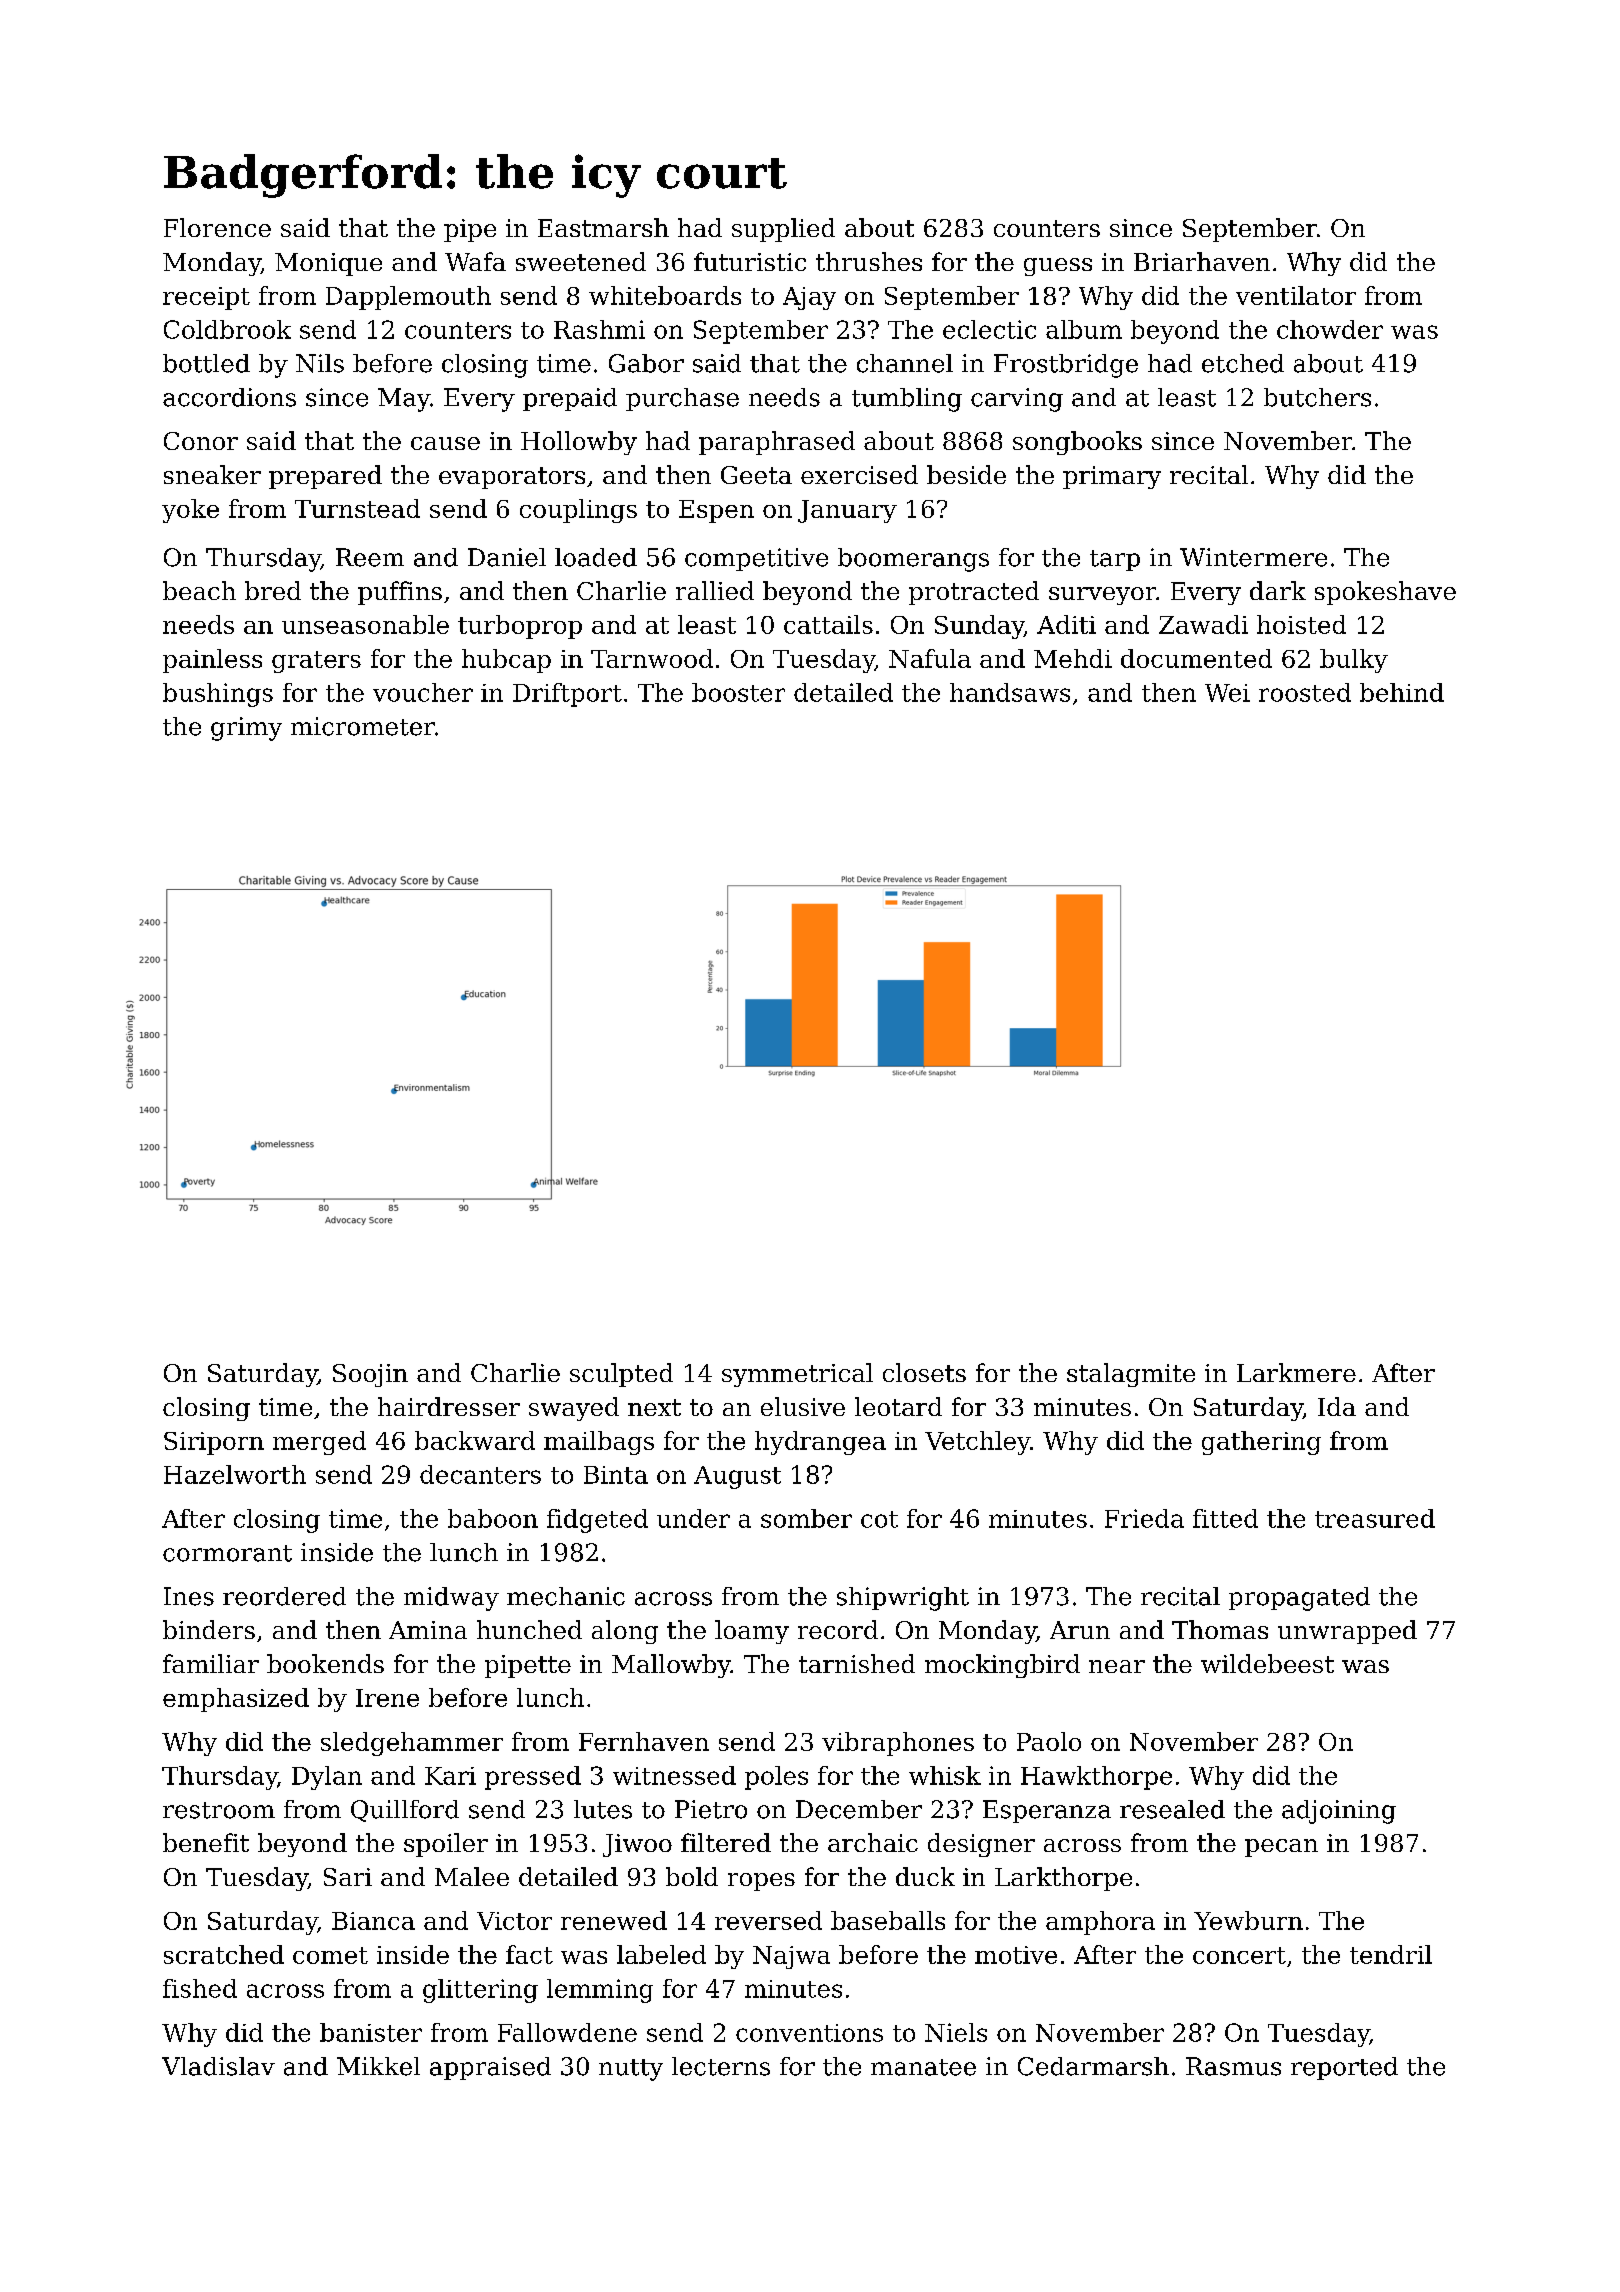 The height and width of the page is (2292, 1620). I want to click on Rasmus, so click(1233, 2066).
